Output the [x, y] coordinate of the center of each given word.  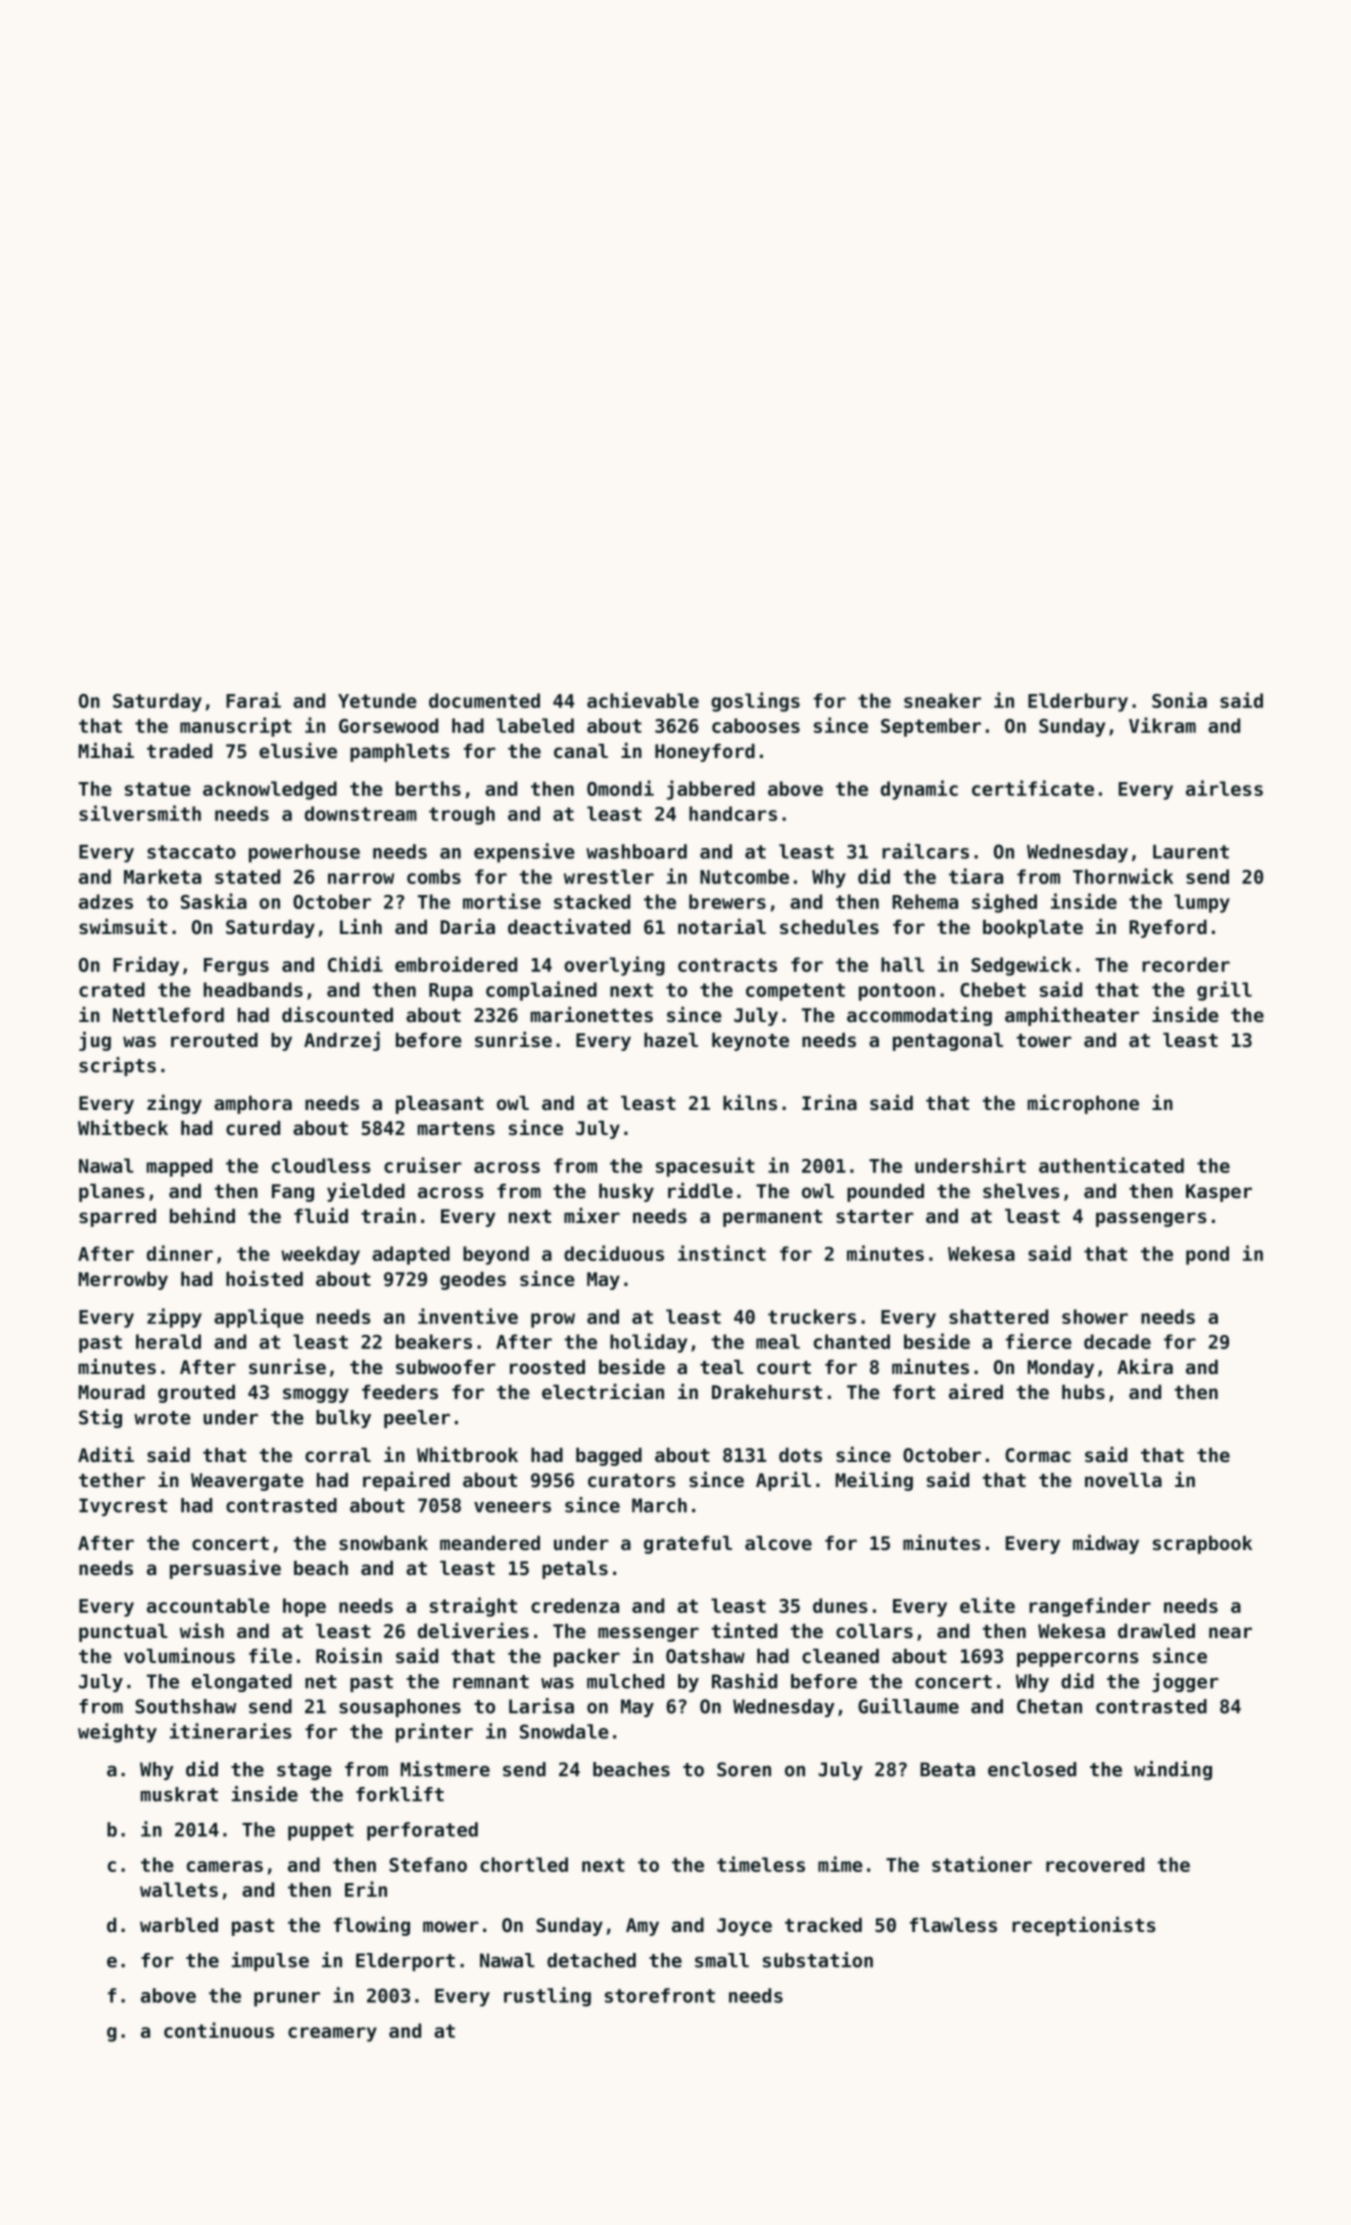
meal [778, 1341]
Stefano [428, 1864]
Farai [253, 700]
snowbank [383, 1543]
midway [1106, 1544]
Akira [1145, 1366]
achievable [643, 700]
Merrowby [123, 1280]
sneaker [942, 700]
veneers [512, 1507]
